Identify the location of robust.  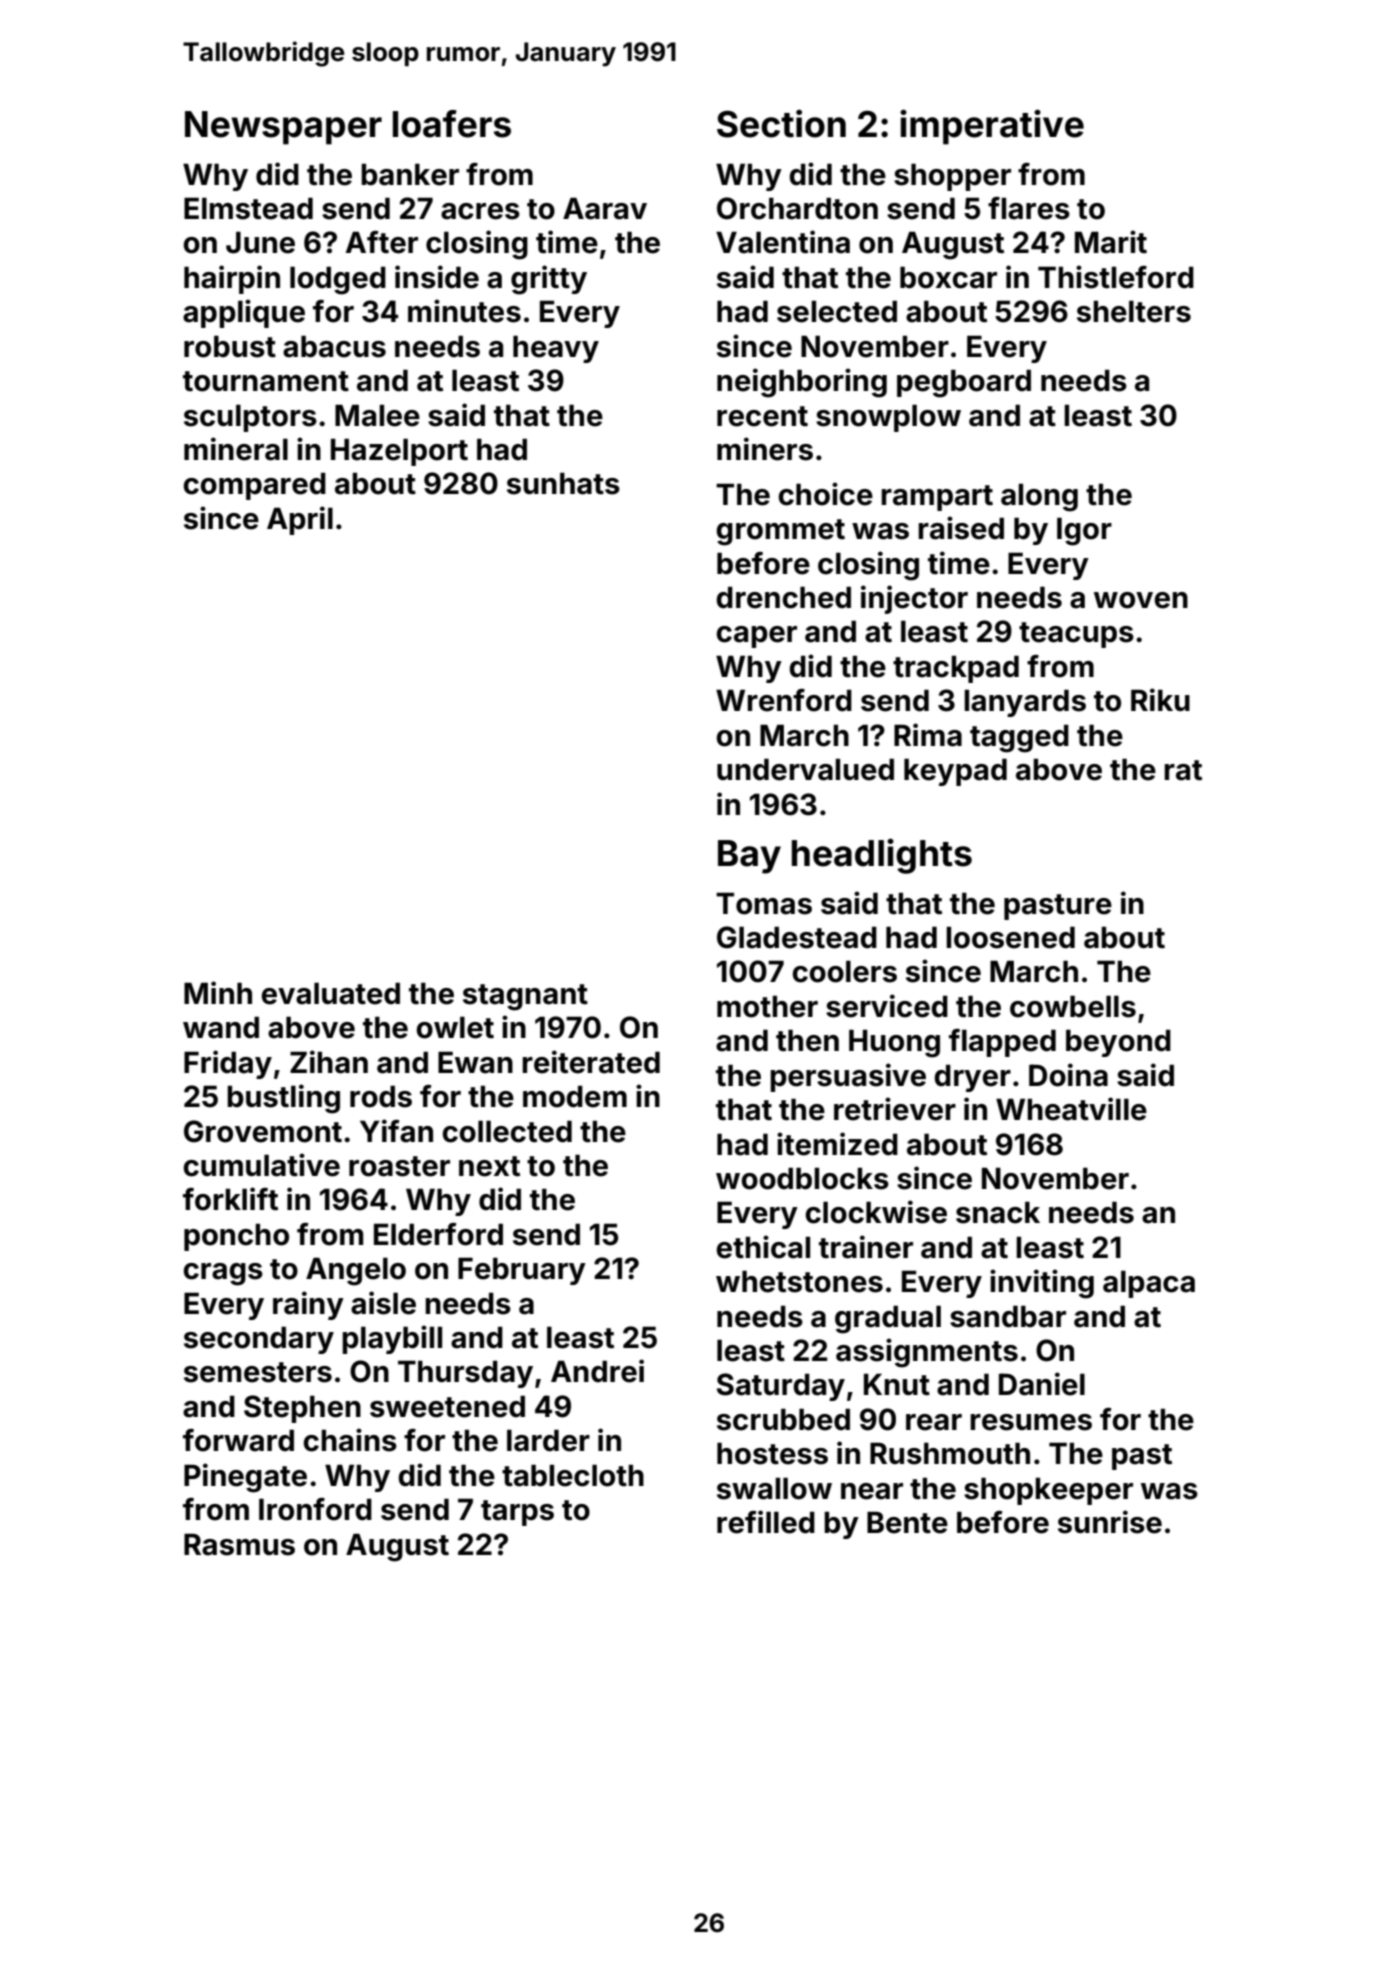
(230, 346).
